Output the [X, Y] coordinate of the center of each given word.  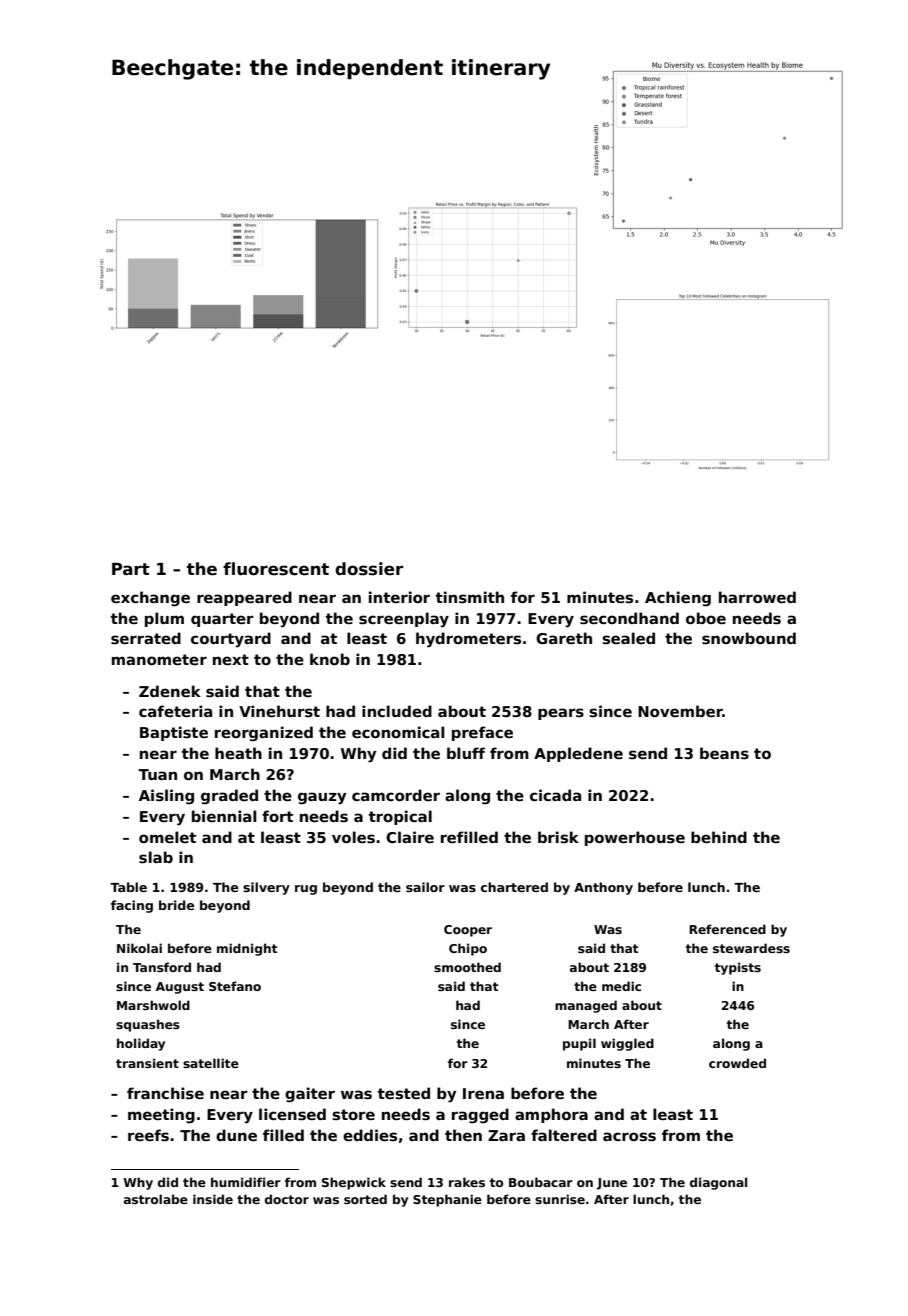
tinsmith [470, 597]
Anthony [603, 888]
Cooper [468, 931]
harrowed [757, 597]
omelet [167, 837]
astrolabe [156, 1199]
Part [131, 569]
